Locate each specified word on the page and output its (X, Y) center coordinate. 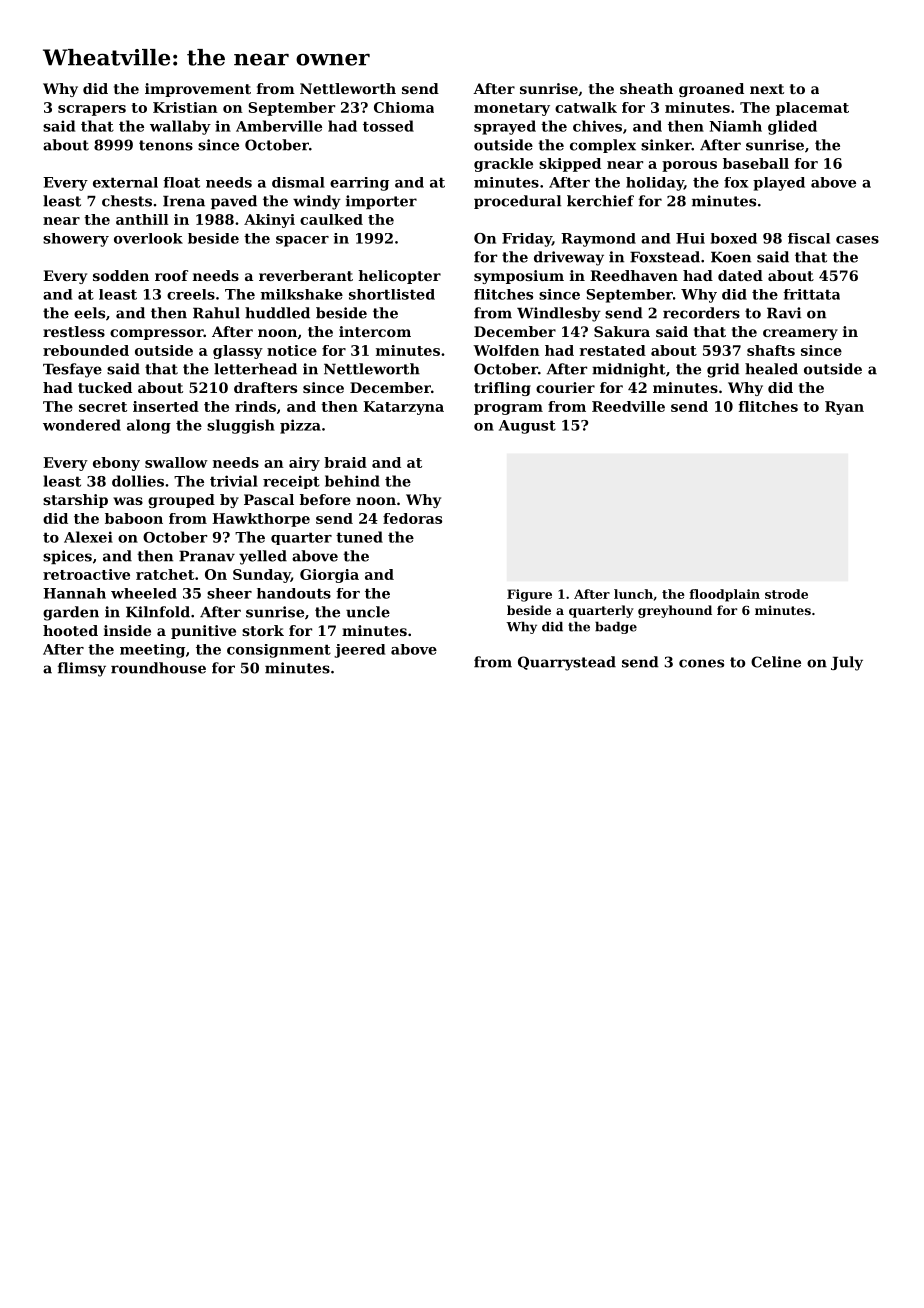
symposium (519, 277)
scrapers (92, 110)
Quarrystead (567, 663)
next (767, 89)
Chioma (404, 107)
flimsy (82, 669)
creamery (800, 334)
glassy (238, 352)
